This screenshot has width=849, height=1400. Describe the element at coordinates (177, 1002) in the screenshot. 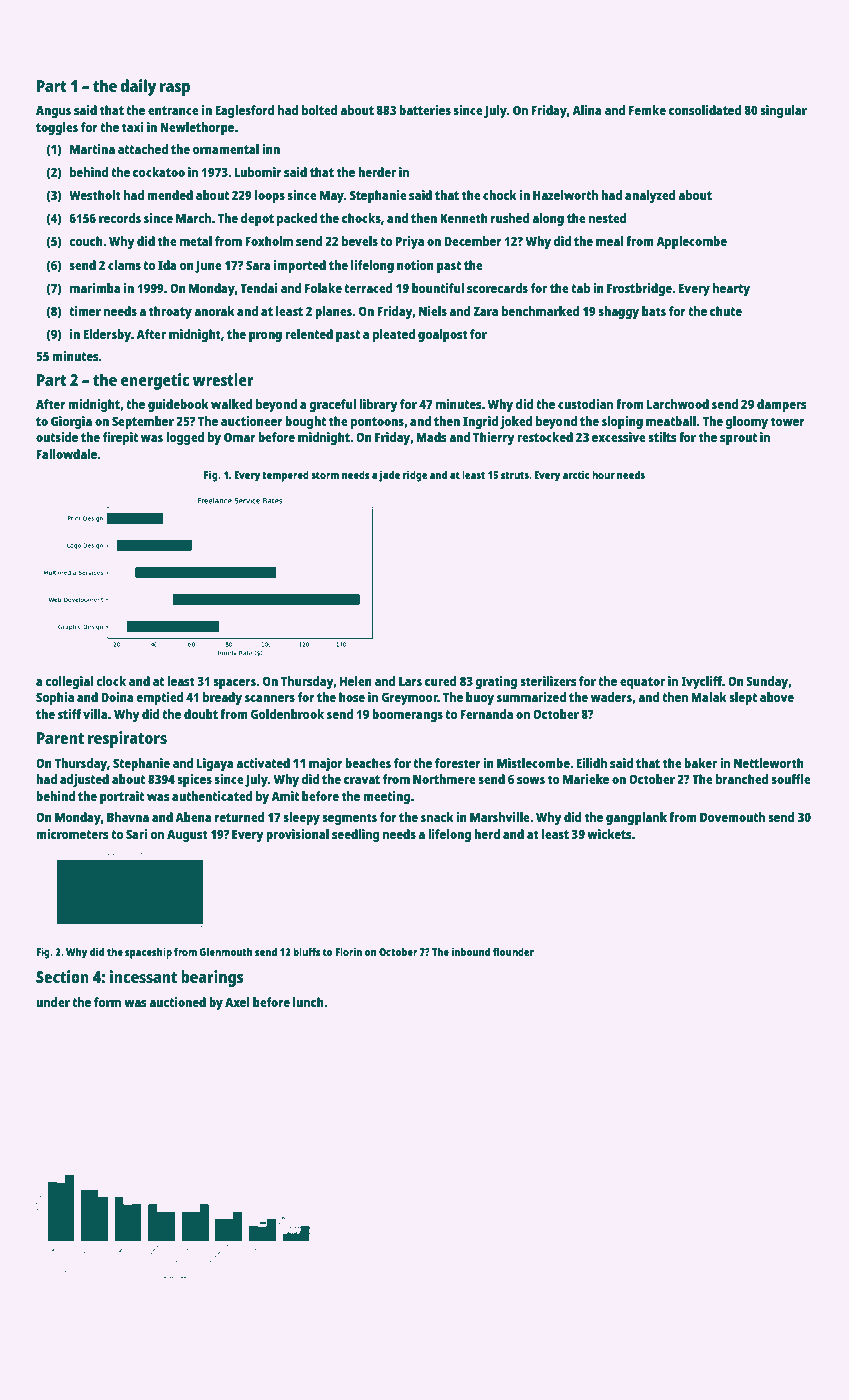

I see `auctioned` at that location.
